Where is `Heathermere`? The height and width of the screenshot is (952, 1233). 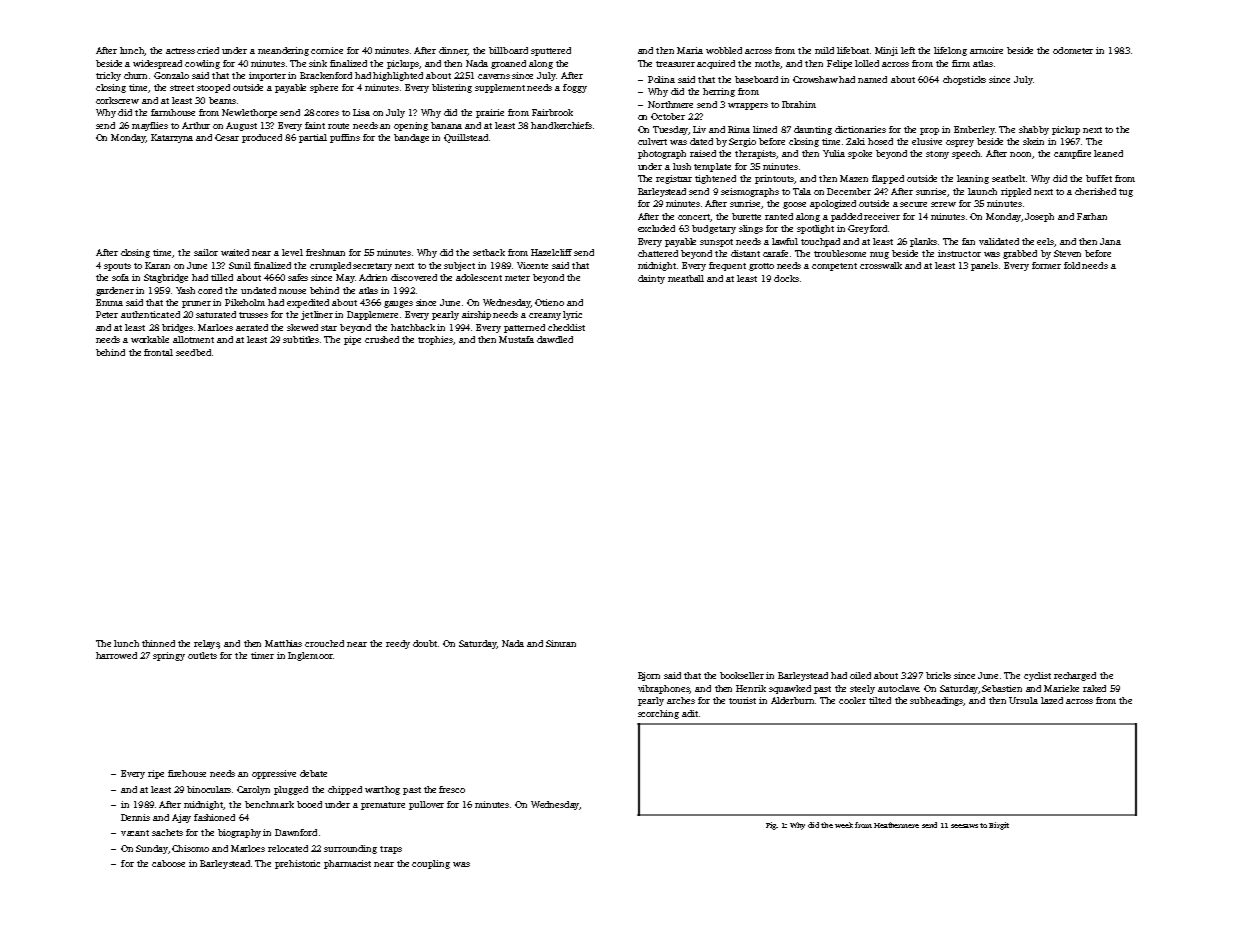
Heathermere is located at coordinates (896, 825).
